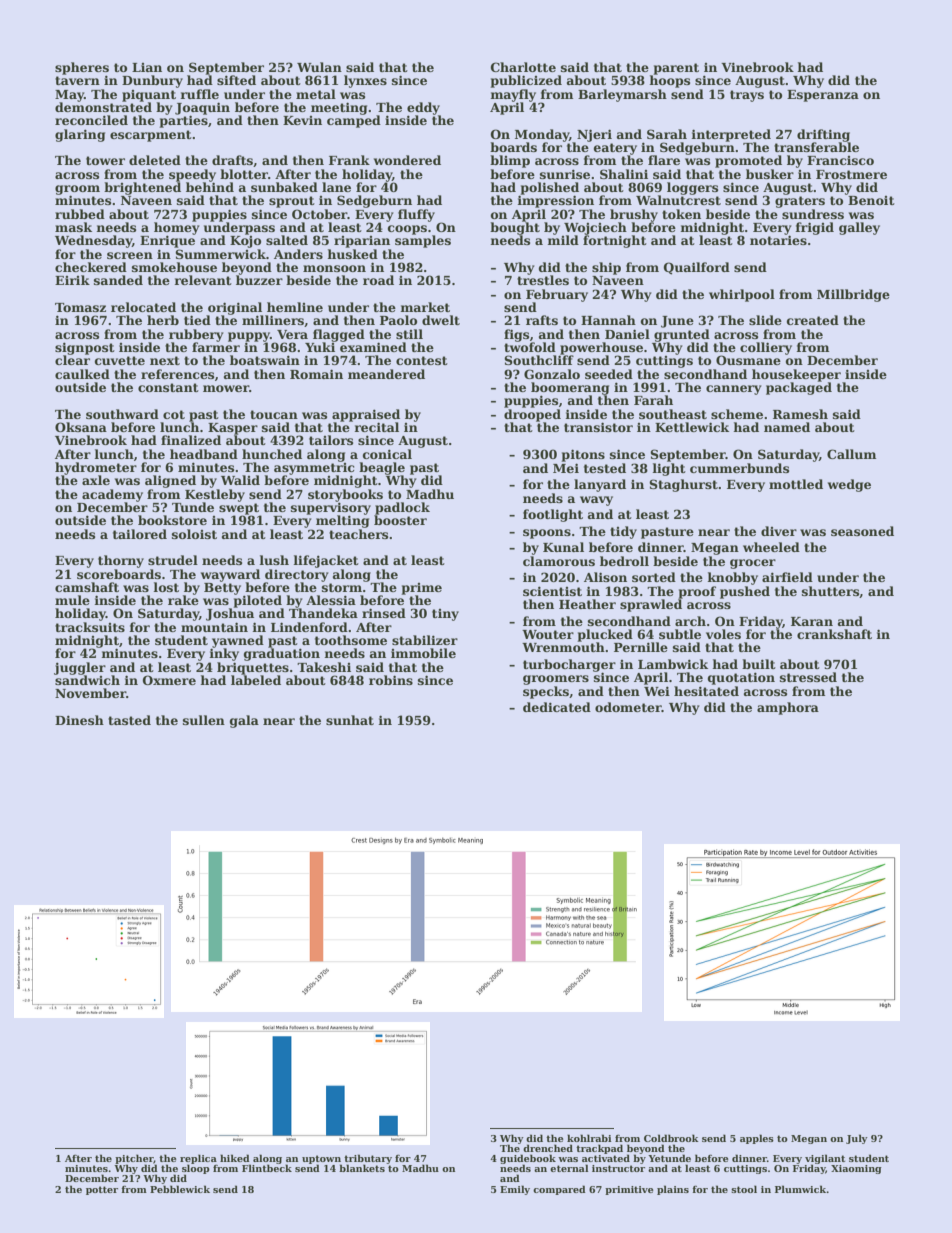 Image resolution: width=952 pixels, height=1233 pixels. Describe the element at coordinates (91, 267) in the image. I see `checkered` at that location.
